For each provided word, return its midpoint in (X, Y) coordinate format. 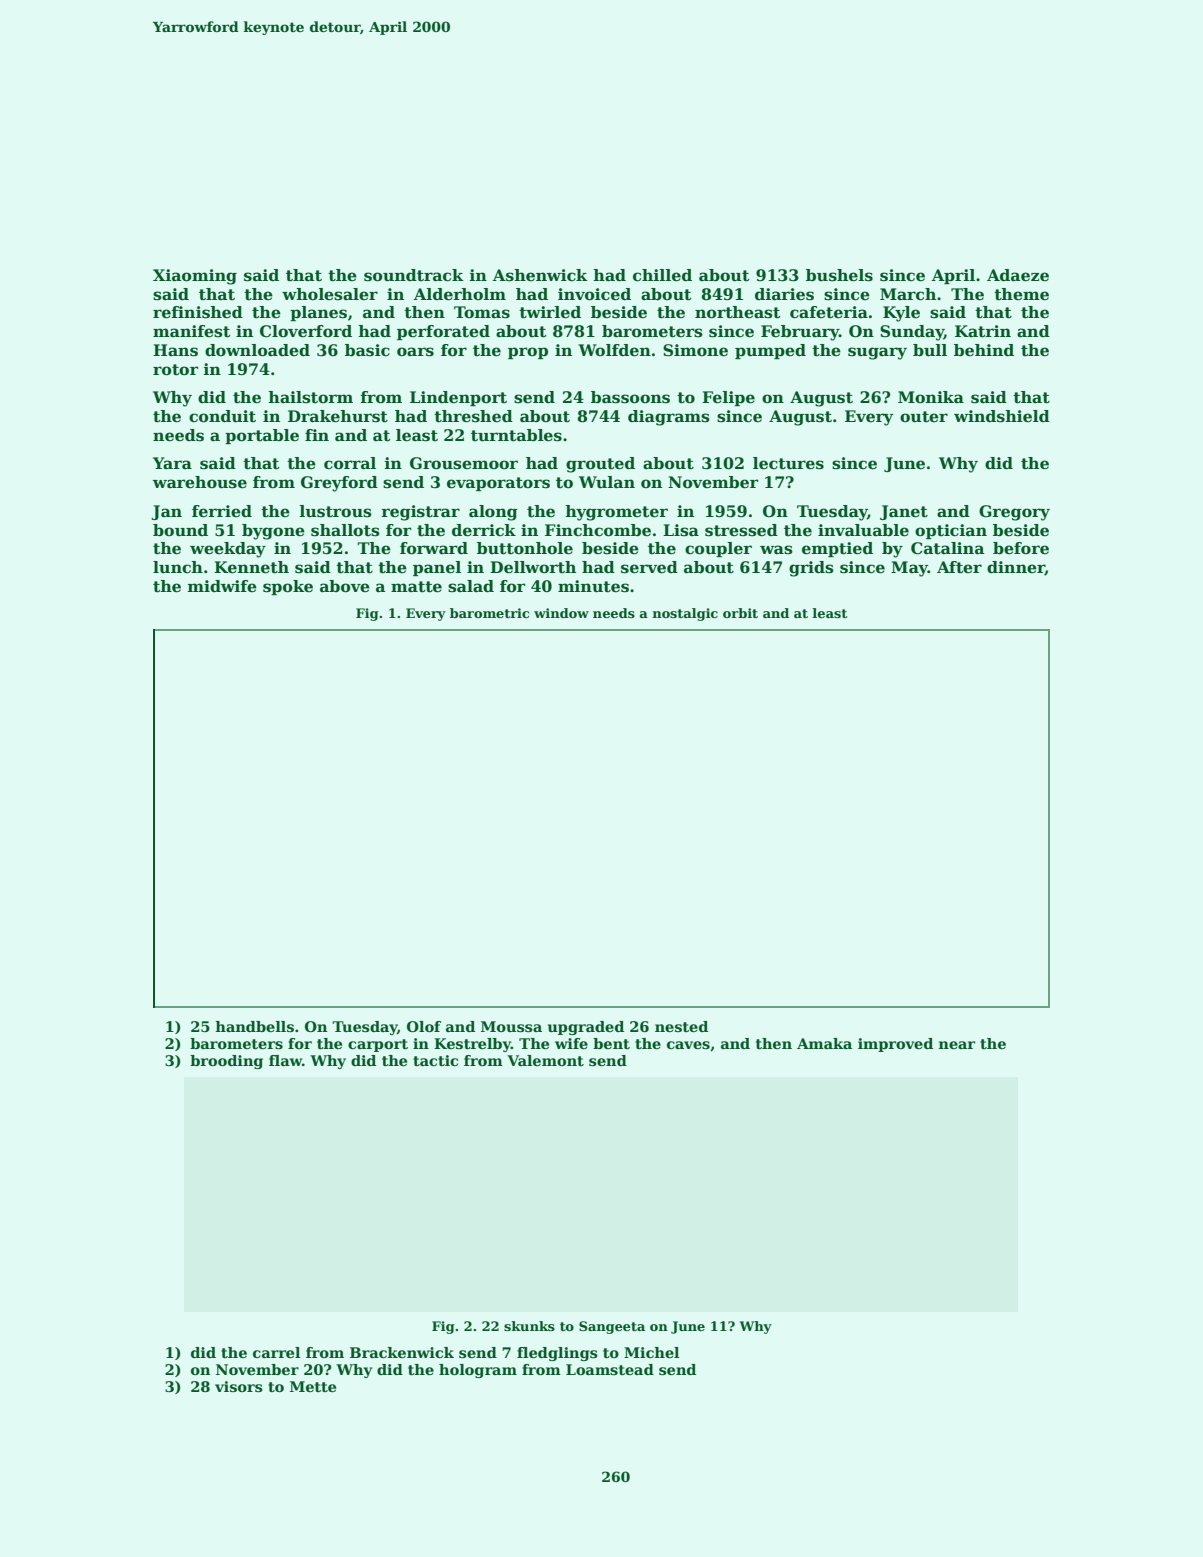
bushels (839, 275)
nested (681, 1026)
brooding (226, 1062)
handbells (254, 1026)
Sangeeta (612, 1327)
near (957, 1045)
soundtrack (414, 275)
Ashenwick (540, 275)
